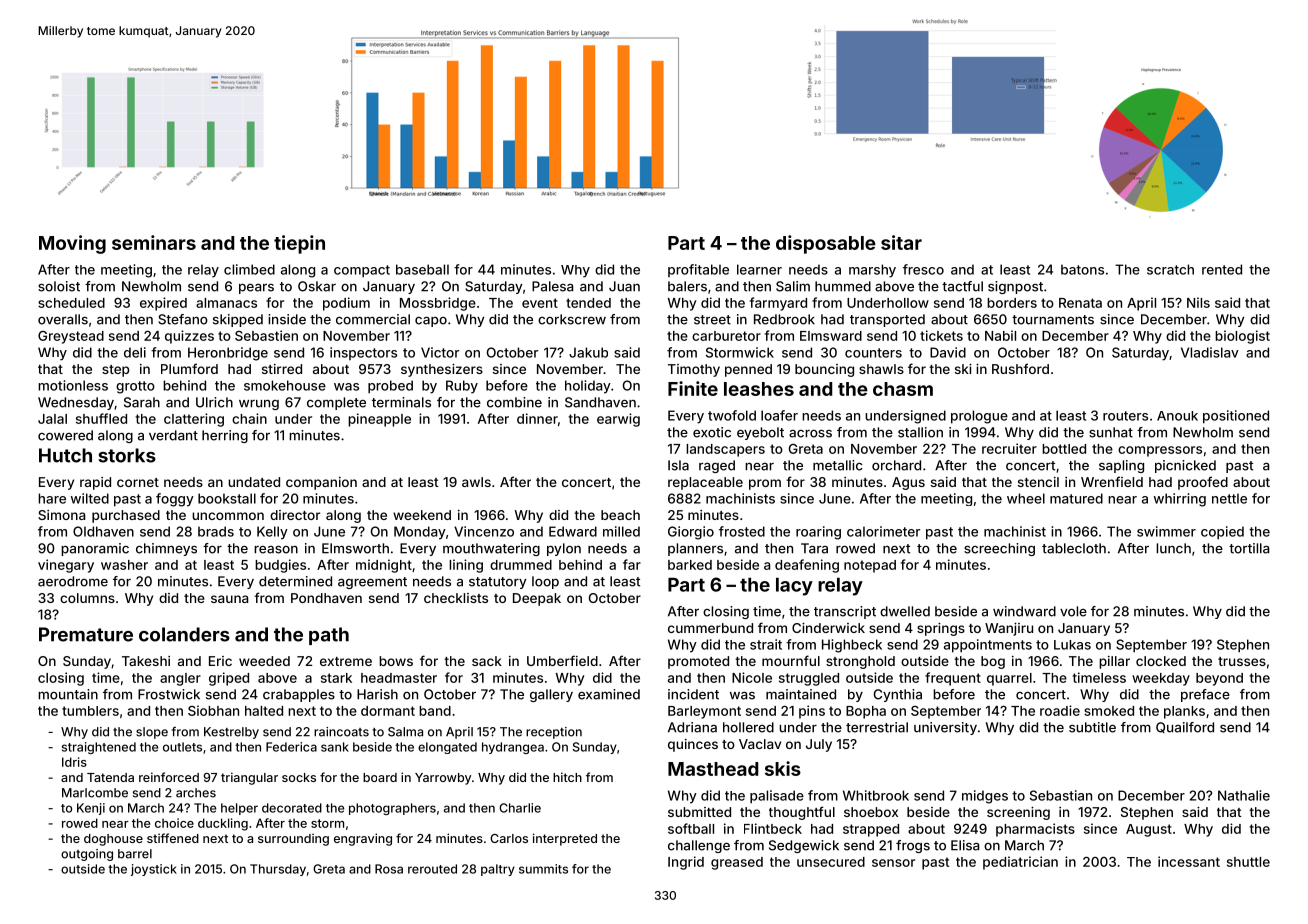  Describe the element at coordinates (71, 337) in the document. I see `Greystead` at that location.
